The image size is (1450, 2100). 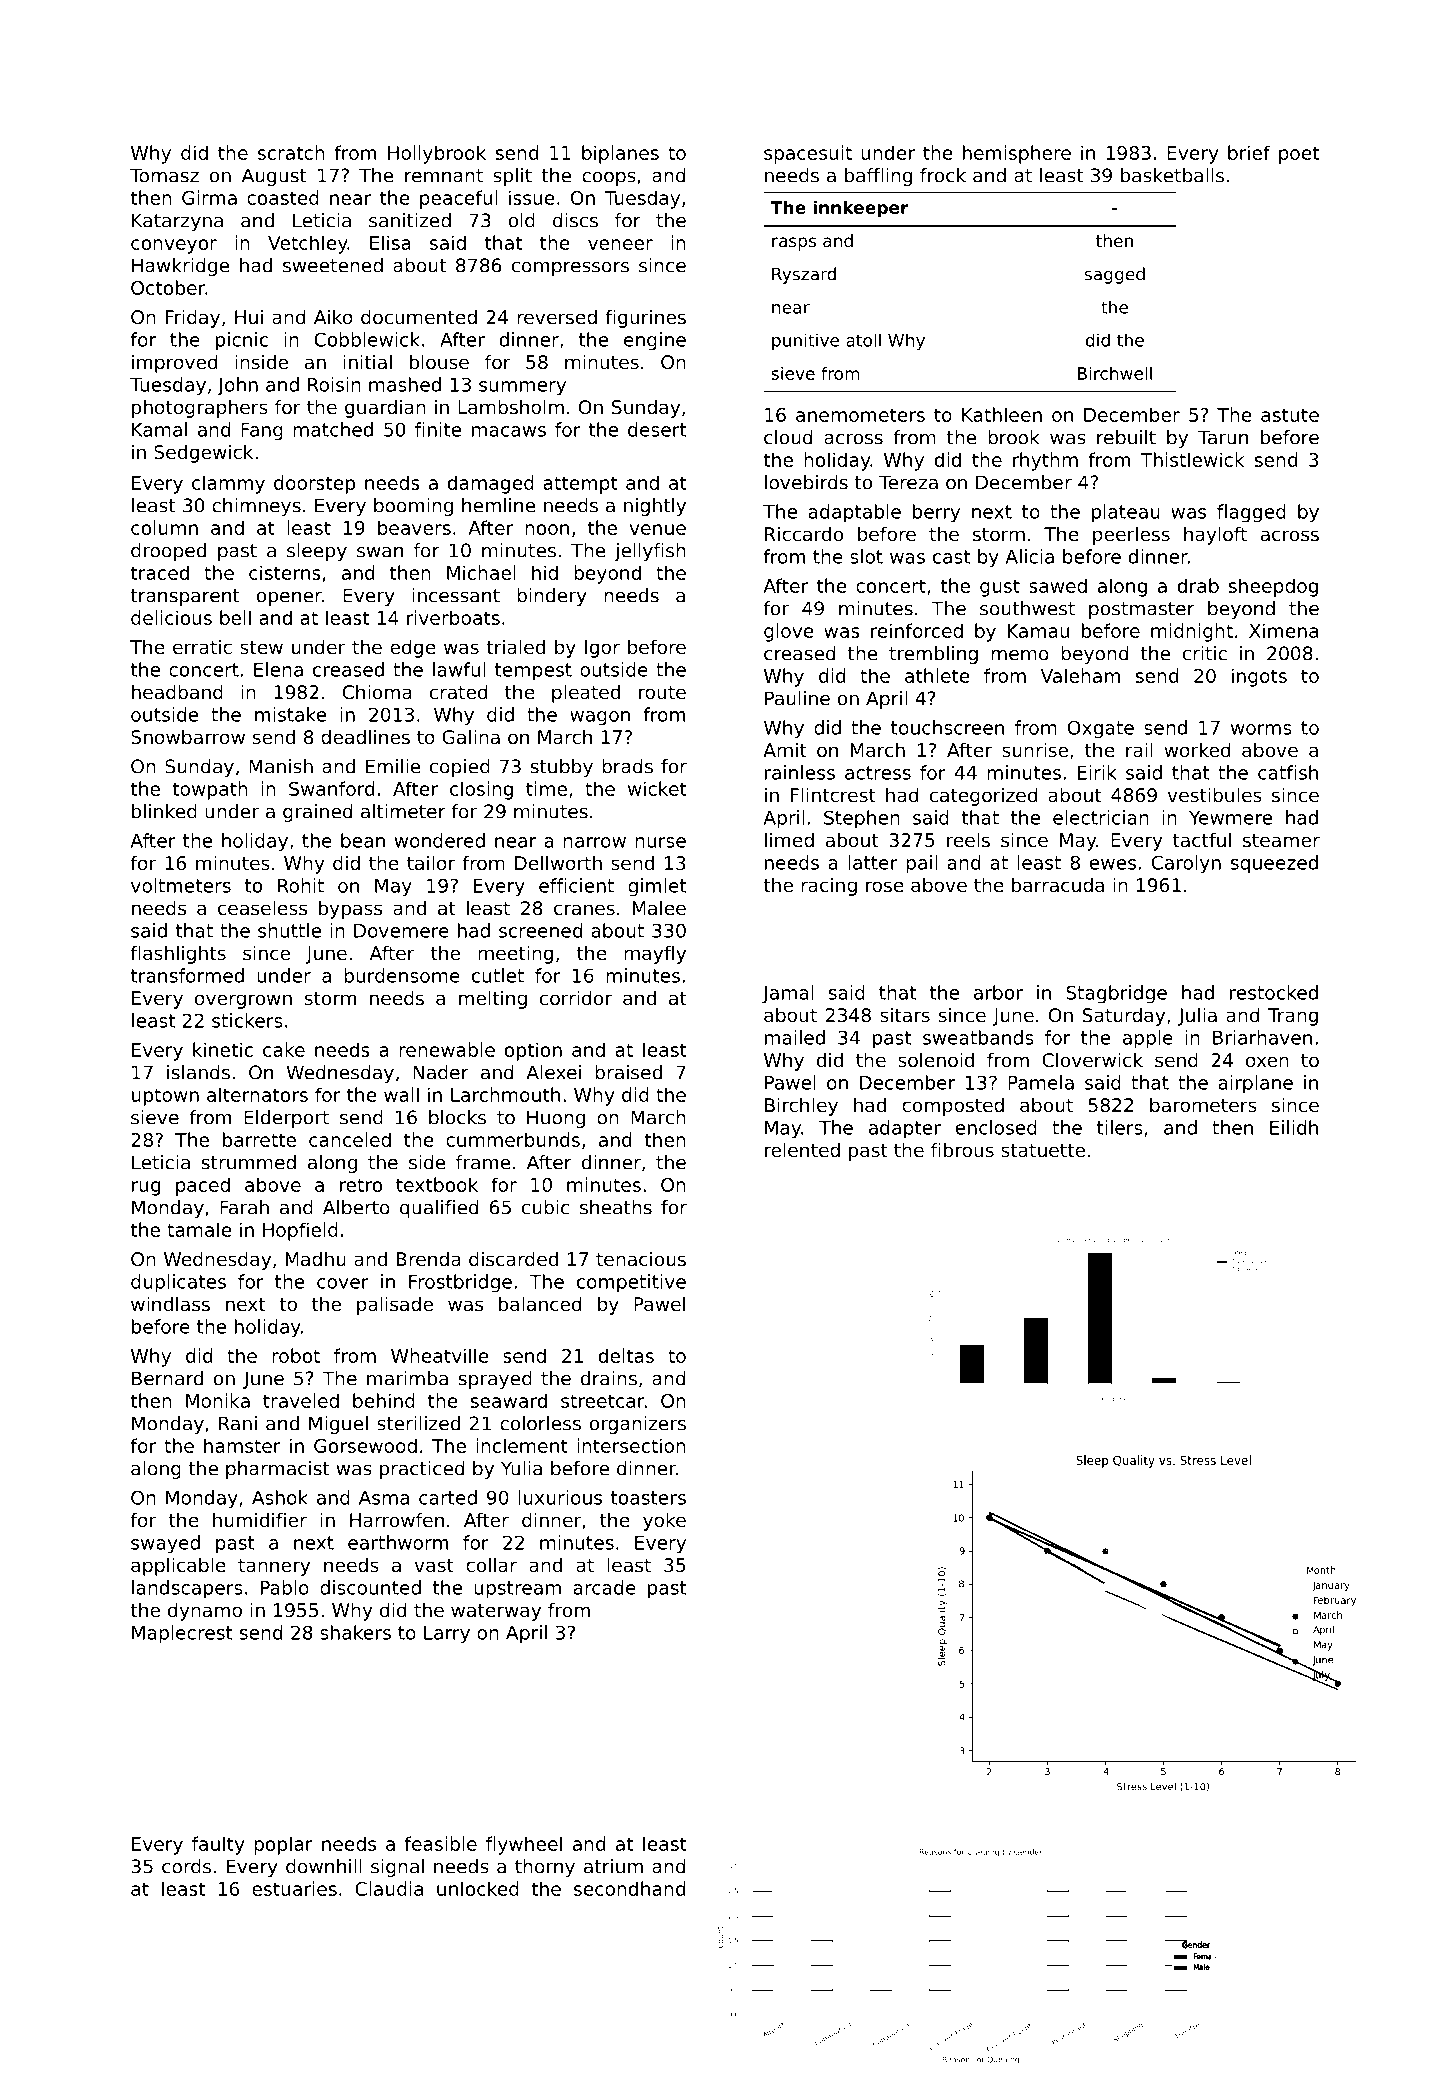 What do you see at coordinates (146, 1188) in the screenshot?
I see `rug` at bounding box center [146, 1188].
